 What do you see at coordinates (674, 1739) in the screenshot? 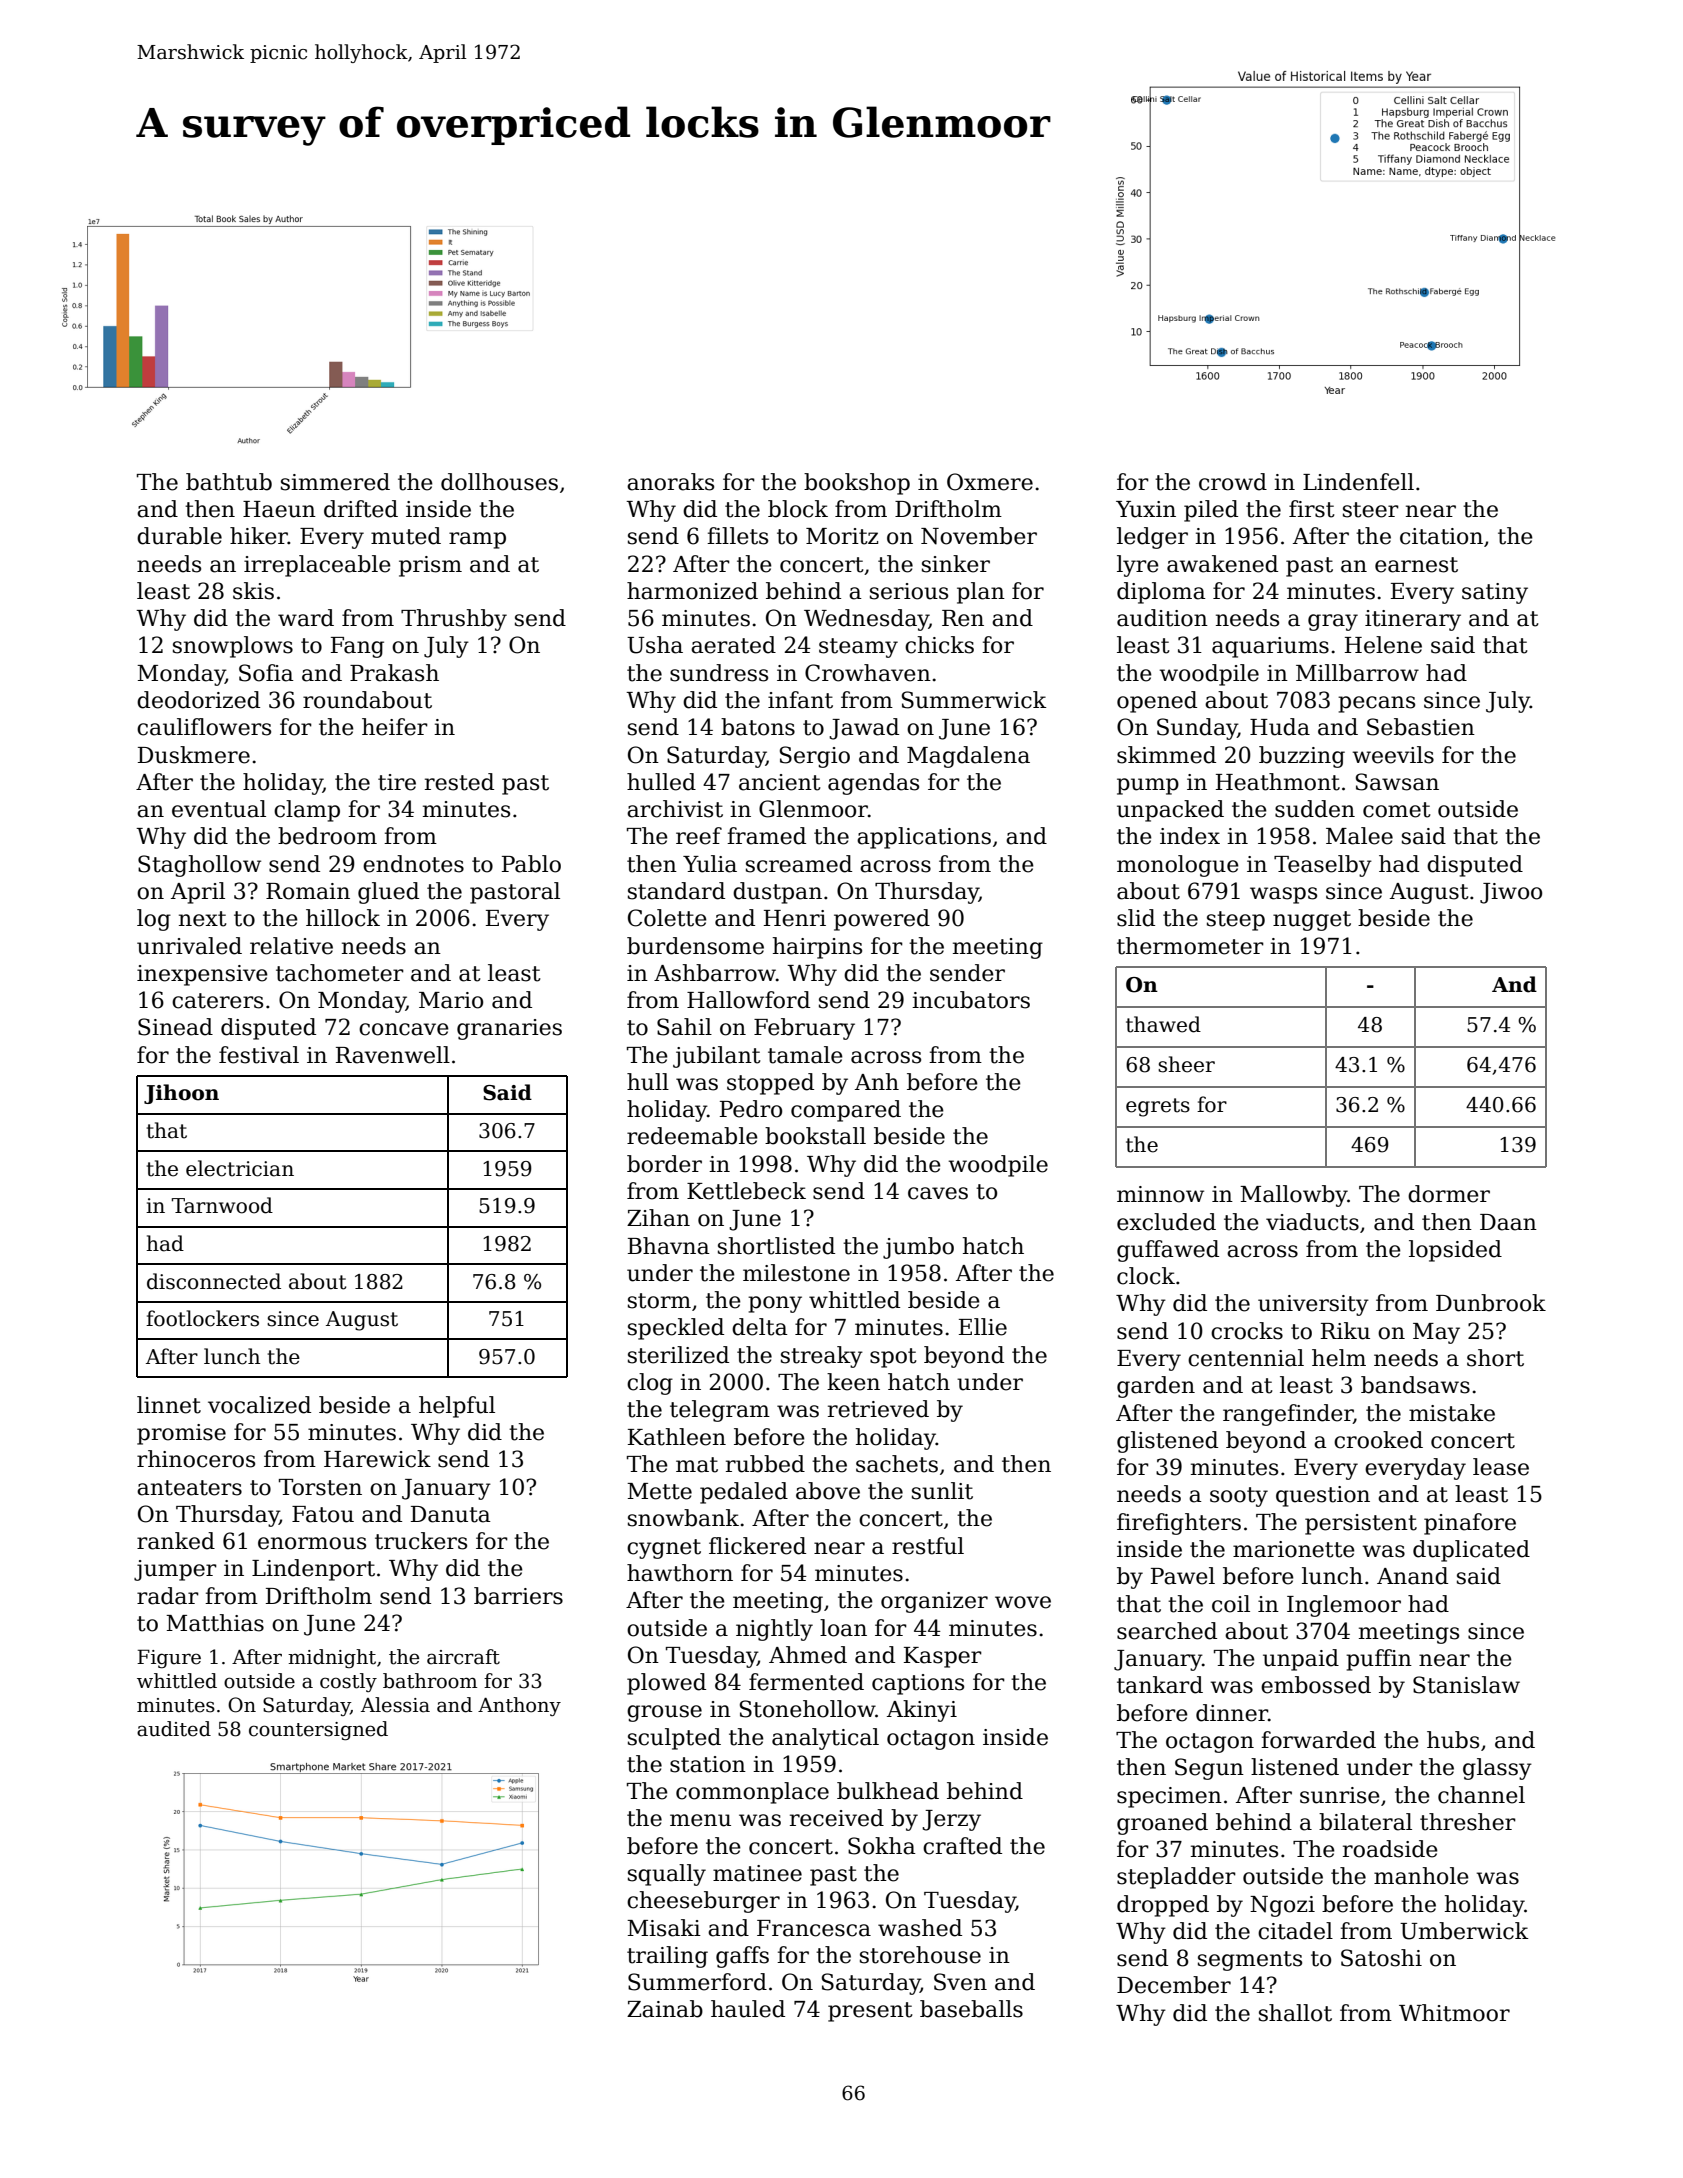
I see `sculpted` at bounding box center [674, 1739].
